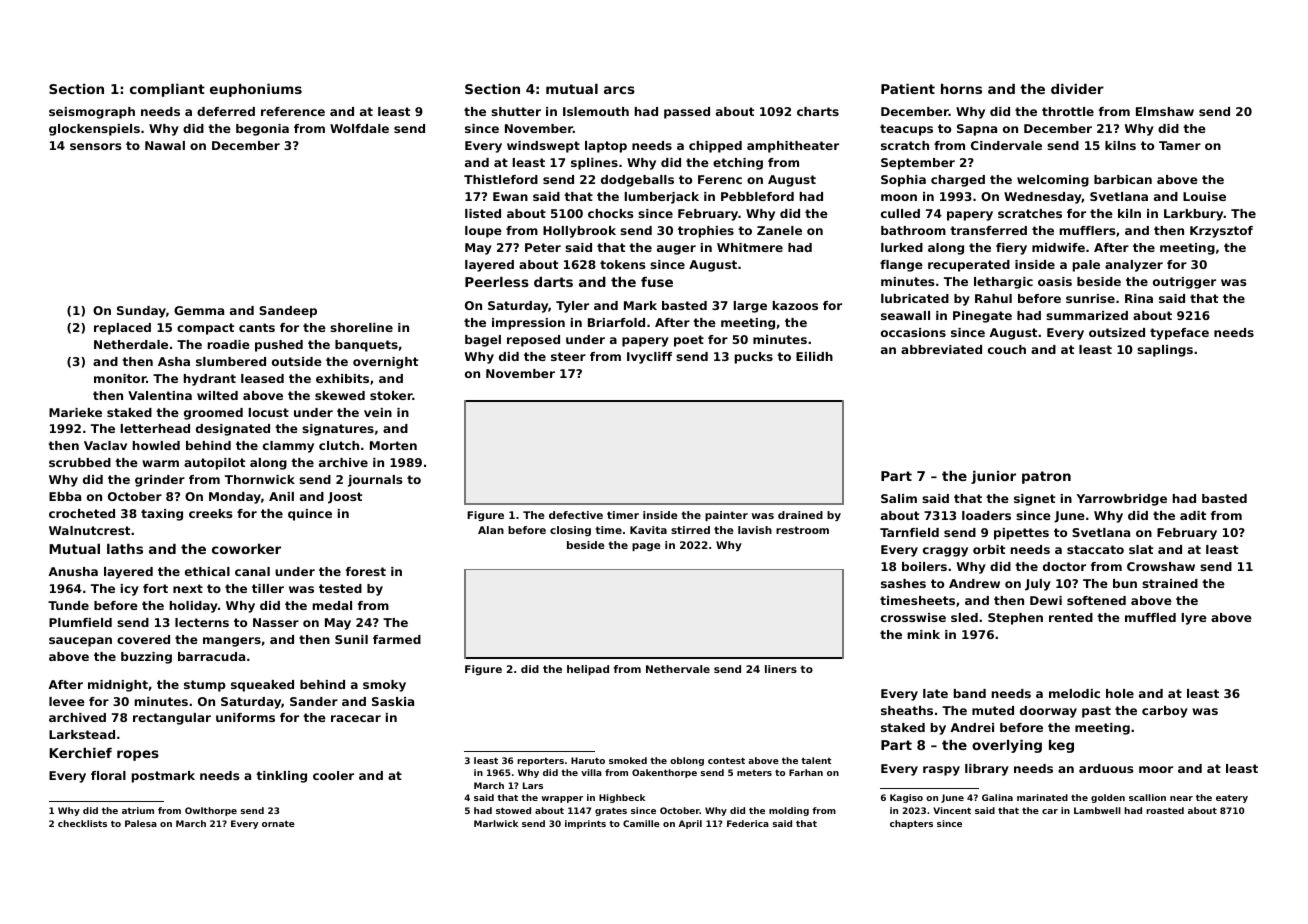 The height and width of the screenshot is (924, 1308). What do you see at coordinates (165, 145) in the screenshot?
I see `Nawal` at bounding box center [165, 145].
